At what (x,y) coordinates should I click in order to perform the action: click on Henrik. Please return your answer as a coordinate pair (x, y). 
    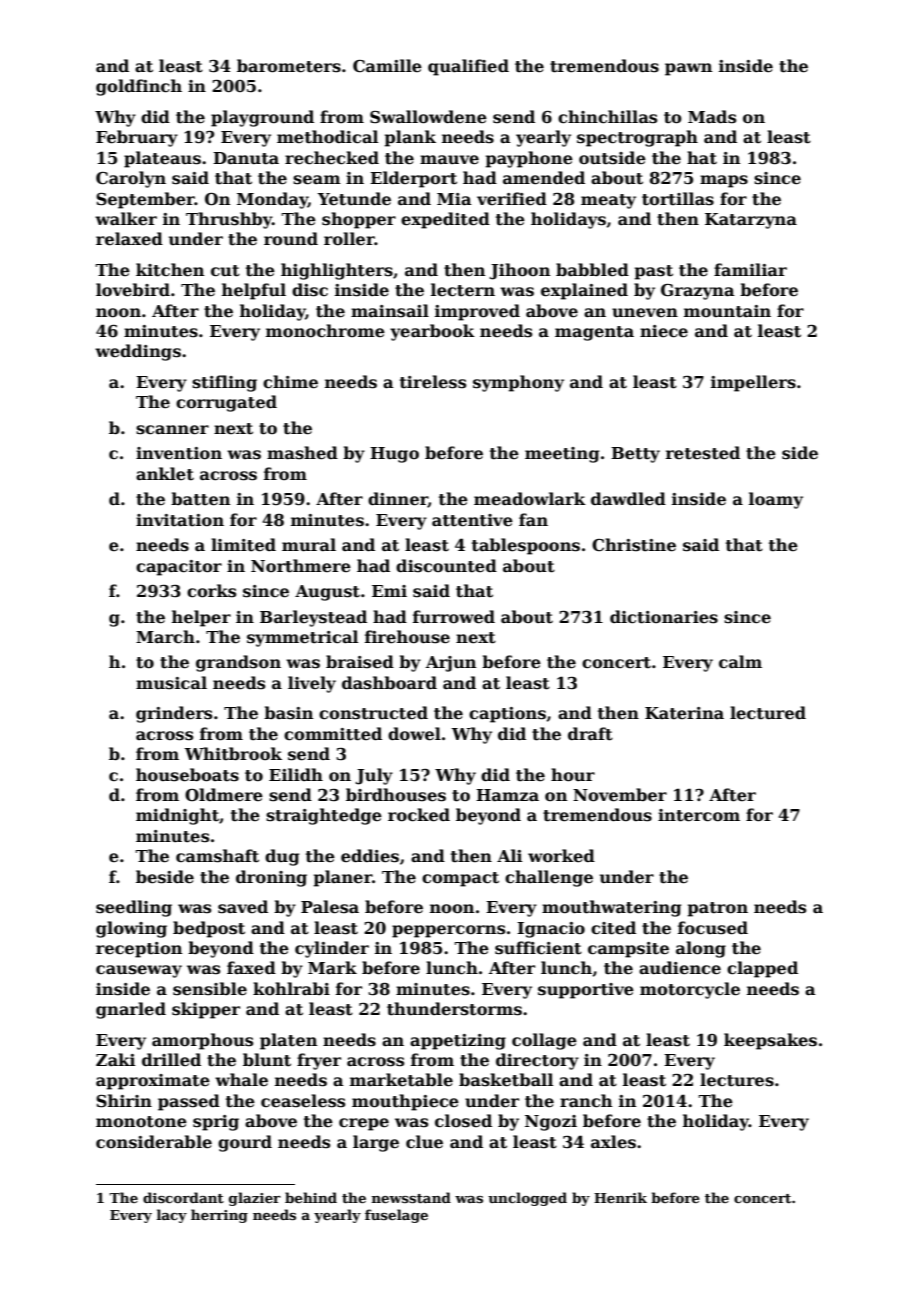
    Looking at the image, I should click on (620, 1197).
